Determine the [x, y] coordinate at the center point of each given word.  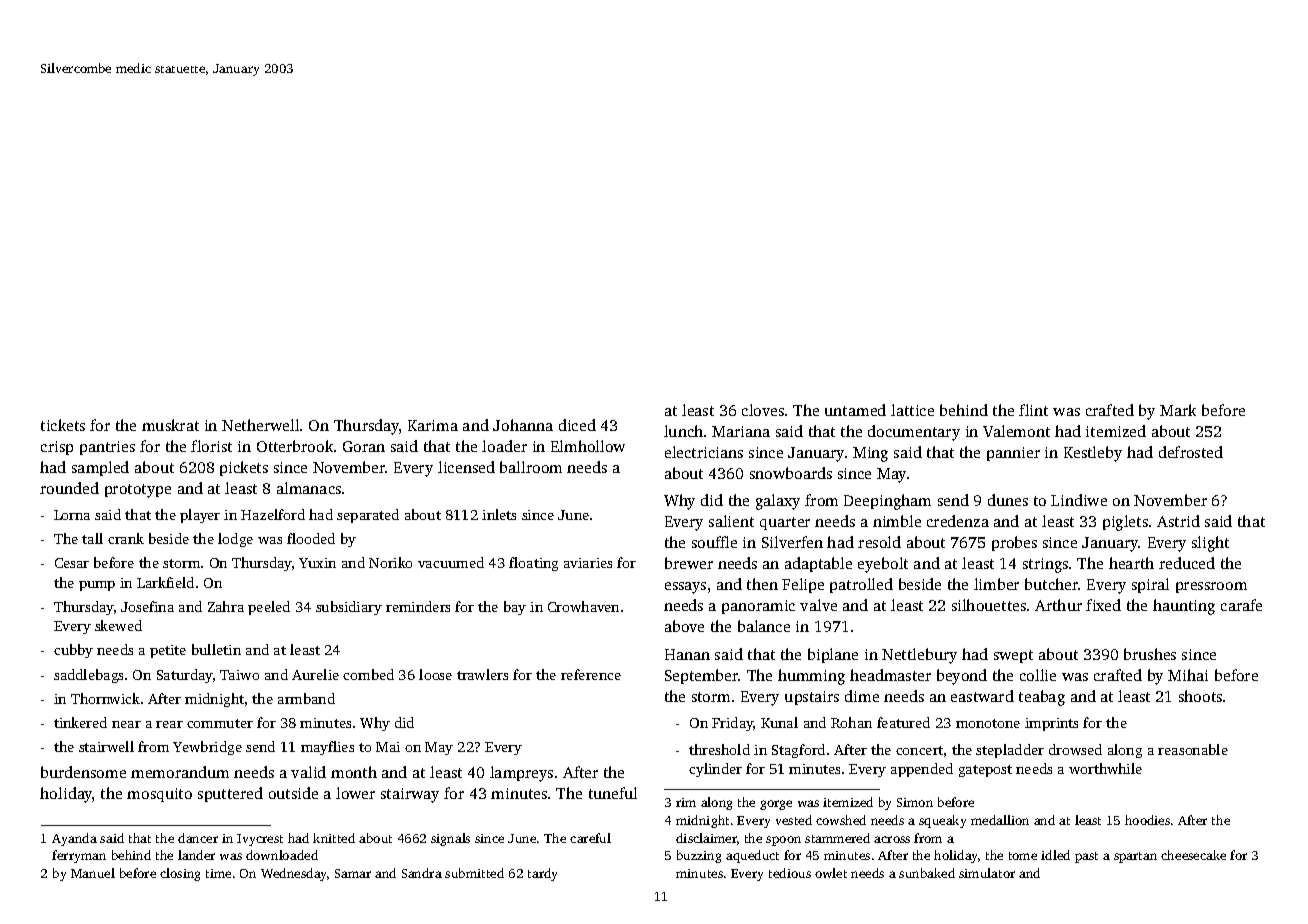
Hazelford [273, 514]
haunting [1184, 607]
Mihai [1188, 675]
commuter [220, 723]
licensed [466, 467]
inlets [499, 514]
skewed [118, 625]
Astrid [1178, 521]
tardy [542, 874]
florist [211, 446]
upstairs [812, 698]
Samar [353, 873]
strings [1045, 565]
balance [764, 626]
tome [1023, 856]
